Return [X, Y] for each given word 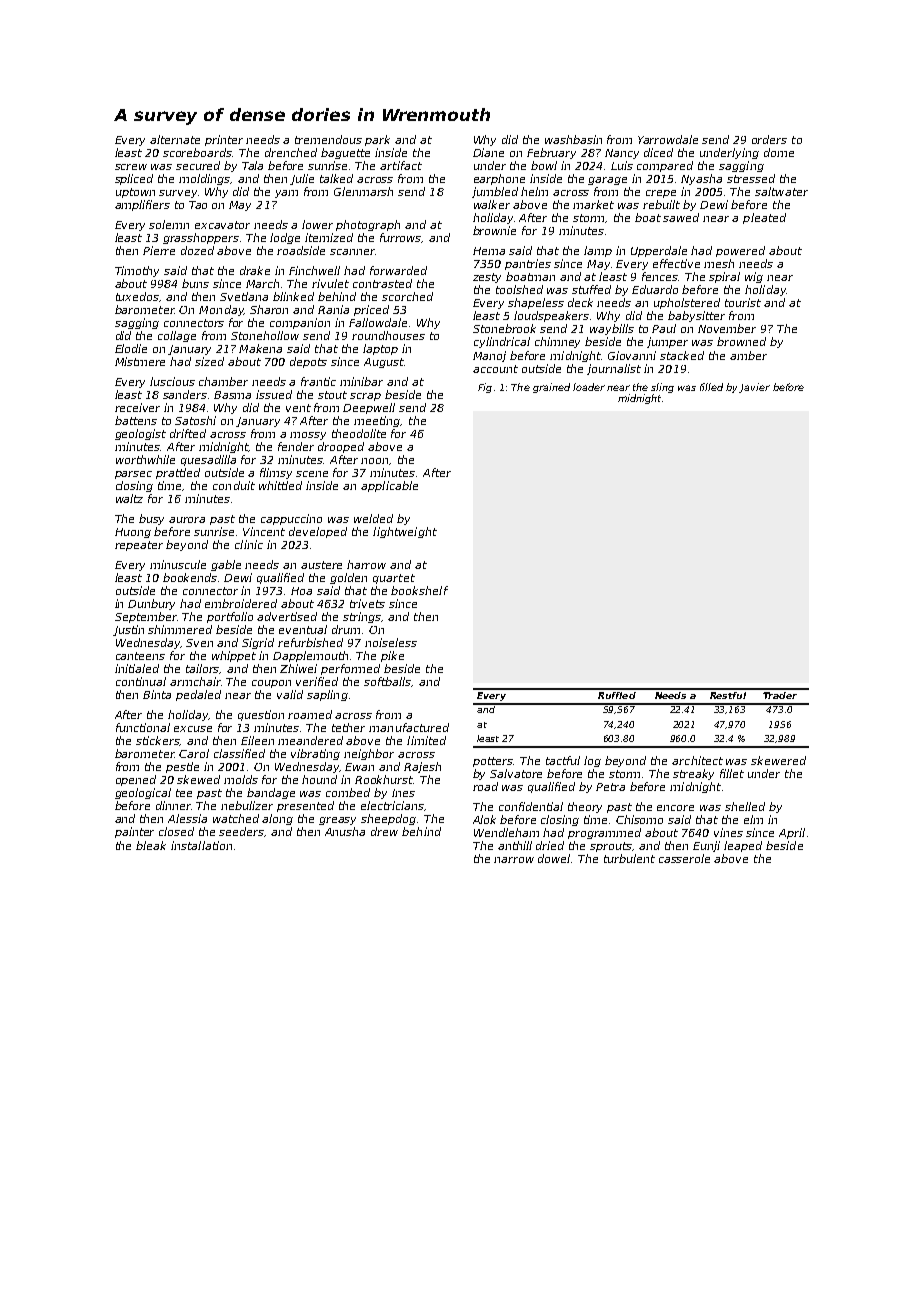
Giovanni [632, 355]
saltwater [781, 191]
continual [141, 681]
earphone [499, 179]
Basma [232, 395]
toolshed [519, 289]
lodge [285, 238]
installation [201, 845]
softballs [387, 681]
